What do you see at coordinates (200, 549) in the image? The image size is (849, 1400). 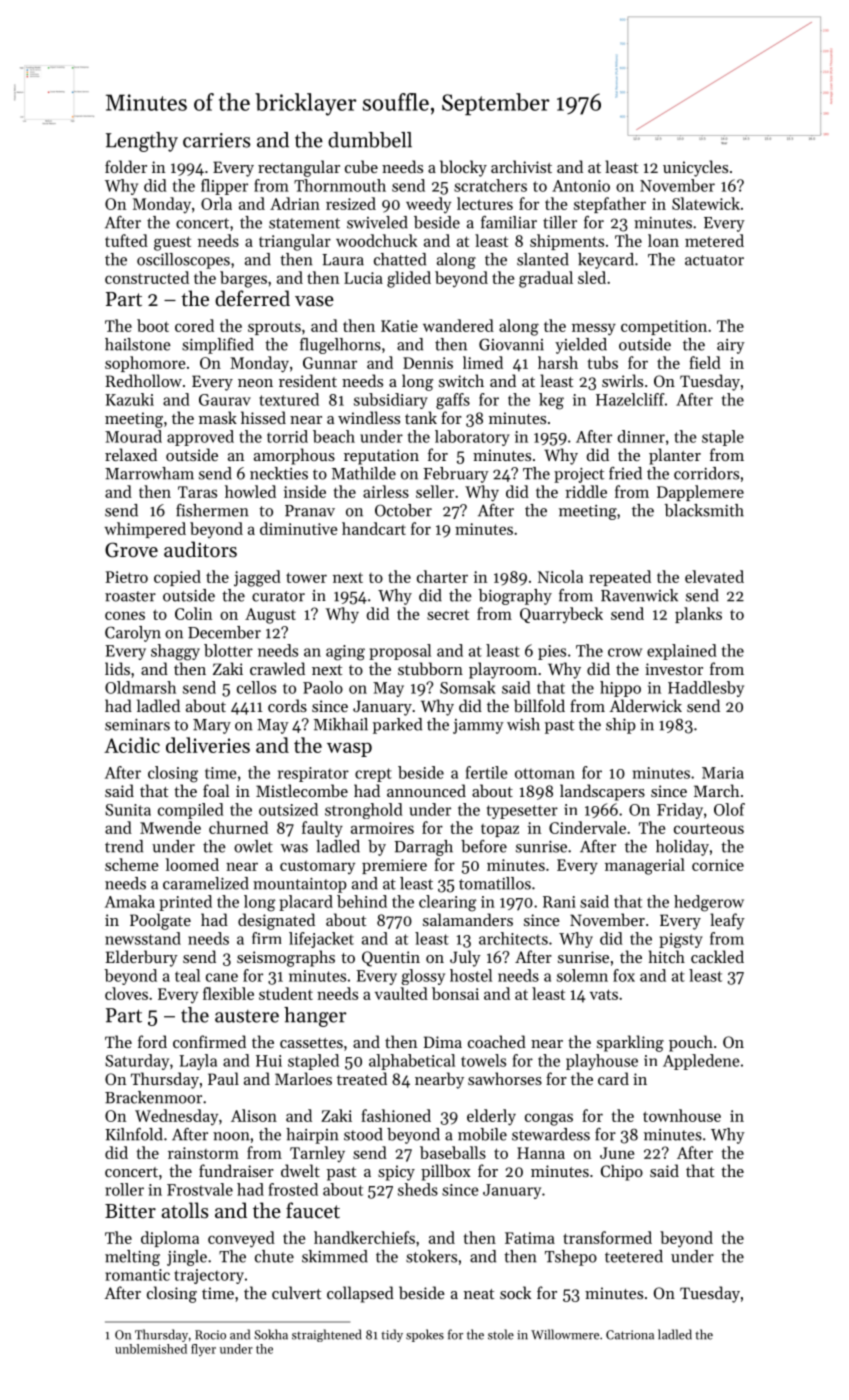 I see `auditors` at bounding box center [200, 549].
